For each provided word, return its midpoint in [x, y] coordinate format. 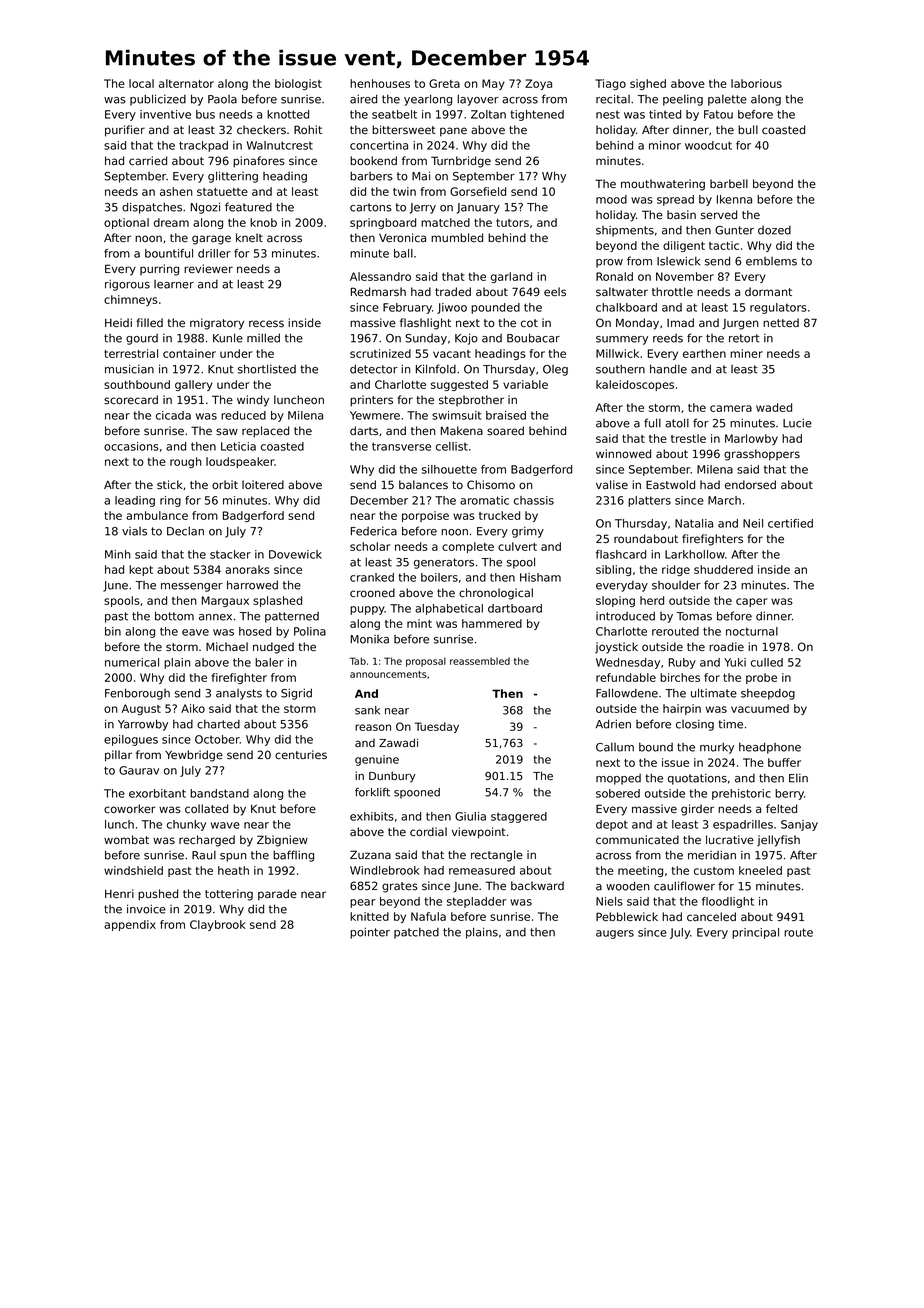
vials [134, 531]
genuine [377, 760]
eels [555, 291]
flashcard [621, 554]
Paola [222, 99]
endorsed [750, 484]
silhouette [449, 469]
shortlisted [267, 369]
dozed [774, 230]
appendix [130, 925]
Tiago [610, 84]
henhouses [380, 83]
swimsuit [457, 415]
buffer [784, 762]
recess [266, 323]
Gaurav [139, 770]
